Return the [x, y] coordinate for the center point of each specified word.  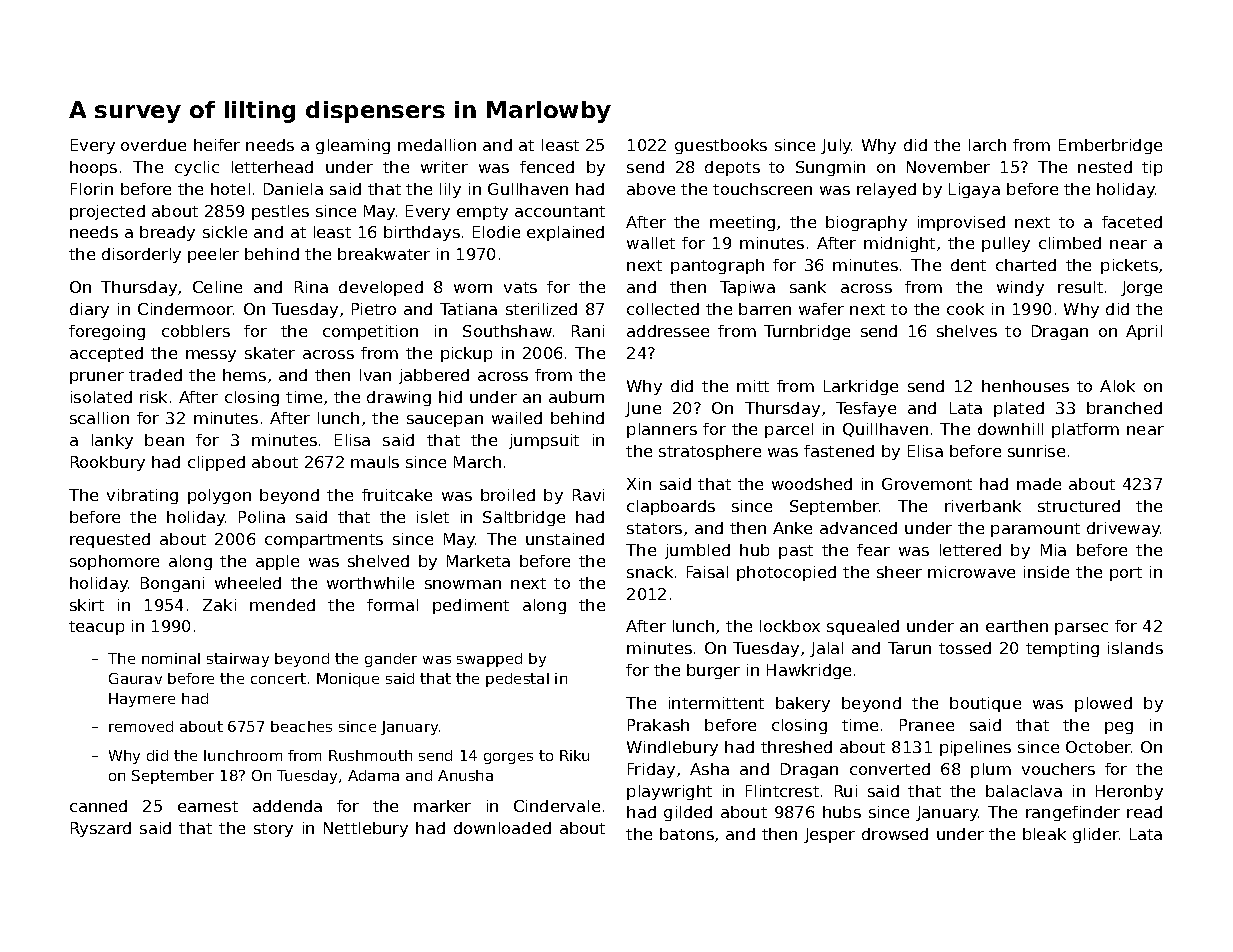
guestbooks [721, 146]
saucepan [445, 421]
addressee [668, 331]
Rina [311, 287]
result [1080, 287]
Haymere [142, 700]
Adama [373, 775]
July [836, 146]
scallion [99, 418]
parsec [1081, 629]
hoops [93, 168]
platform [1085, 430]
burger [713, 671]
